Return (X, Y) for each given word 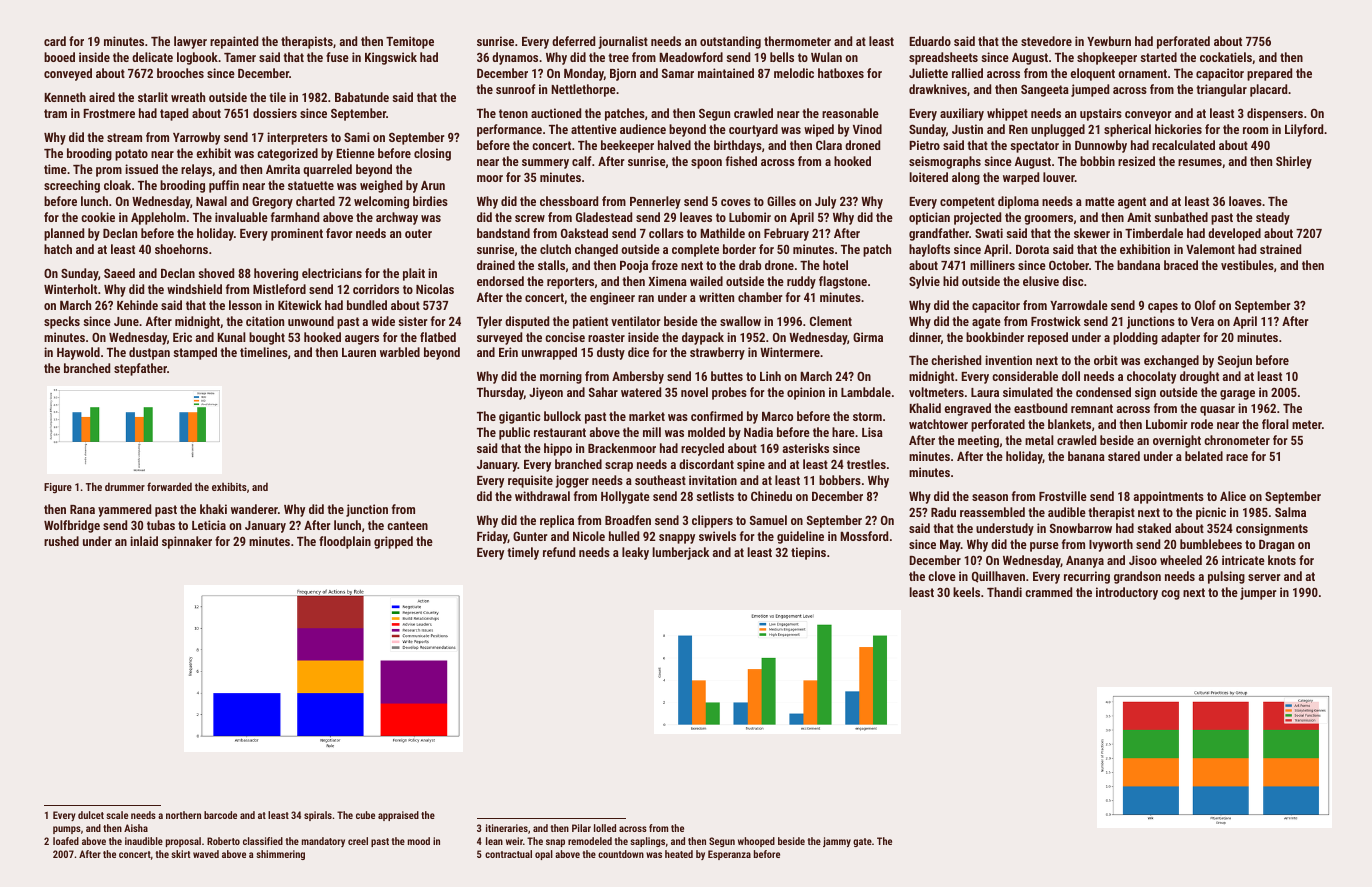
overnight (1177, 441)
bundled (367, 305)
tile (277, 97)
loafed (66, 841)
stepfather (140, 369)
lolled (605, 828)
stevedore (1046, 41)
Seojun (1235, 361)
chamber (760, 297)
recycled (702, 449)
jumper (1258, 593)
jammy (837, 842)
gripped (393, 542)
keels (966, 592)
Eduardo (930, 41)
